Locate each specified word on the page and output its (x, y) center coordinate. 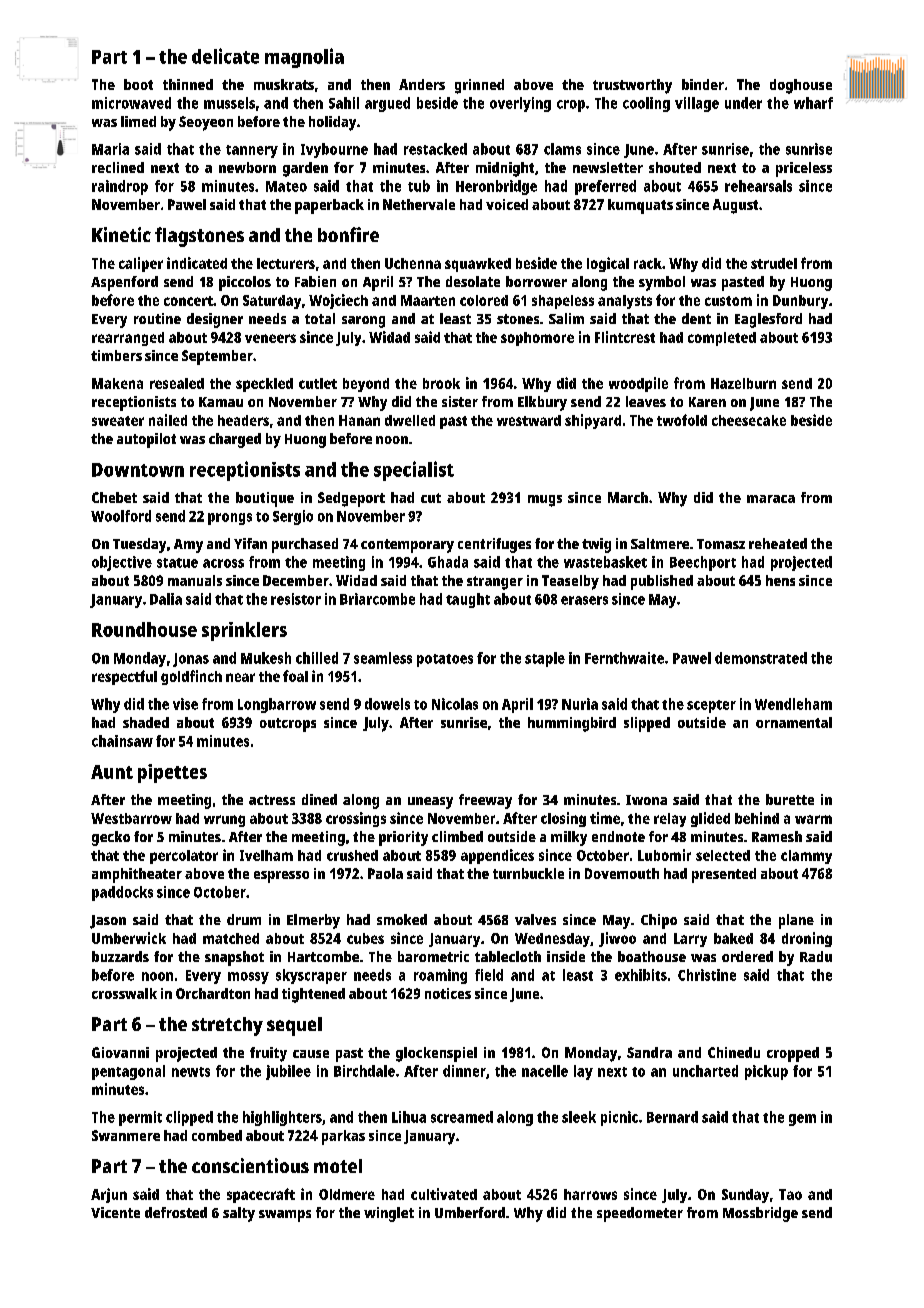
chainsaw (122, 741)
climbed (457, 836)
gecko (111, 838)
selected (723, 855)
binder (703, 84)
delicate (225, 56)
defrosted (176, 1212)
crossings (356, 819)
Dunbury (800, 302)
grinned (479, 86)
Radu (816, 956)
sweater (118, 421)
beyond (366, 385)
